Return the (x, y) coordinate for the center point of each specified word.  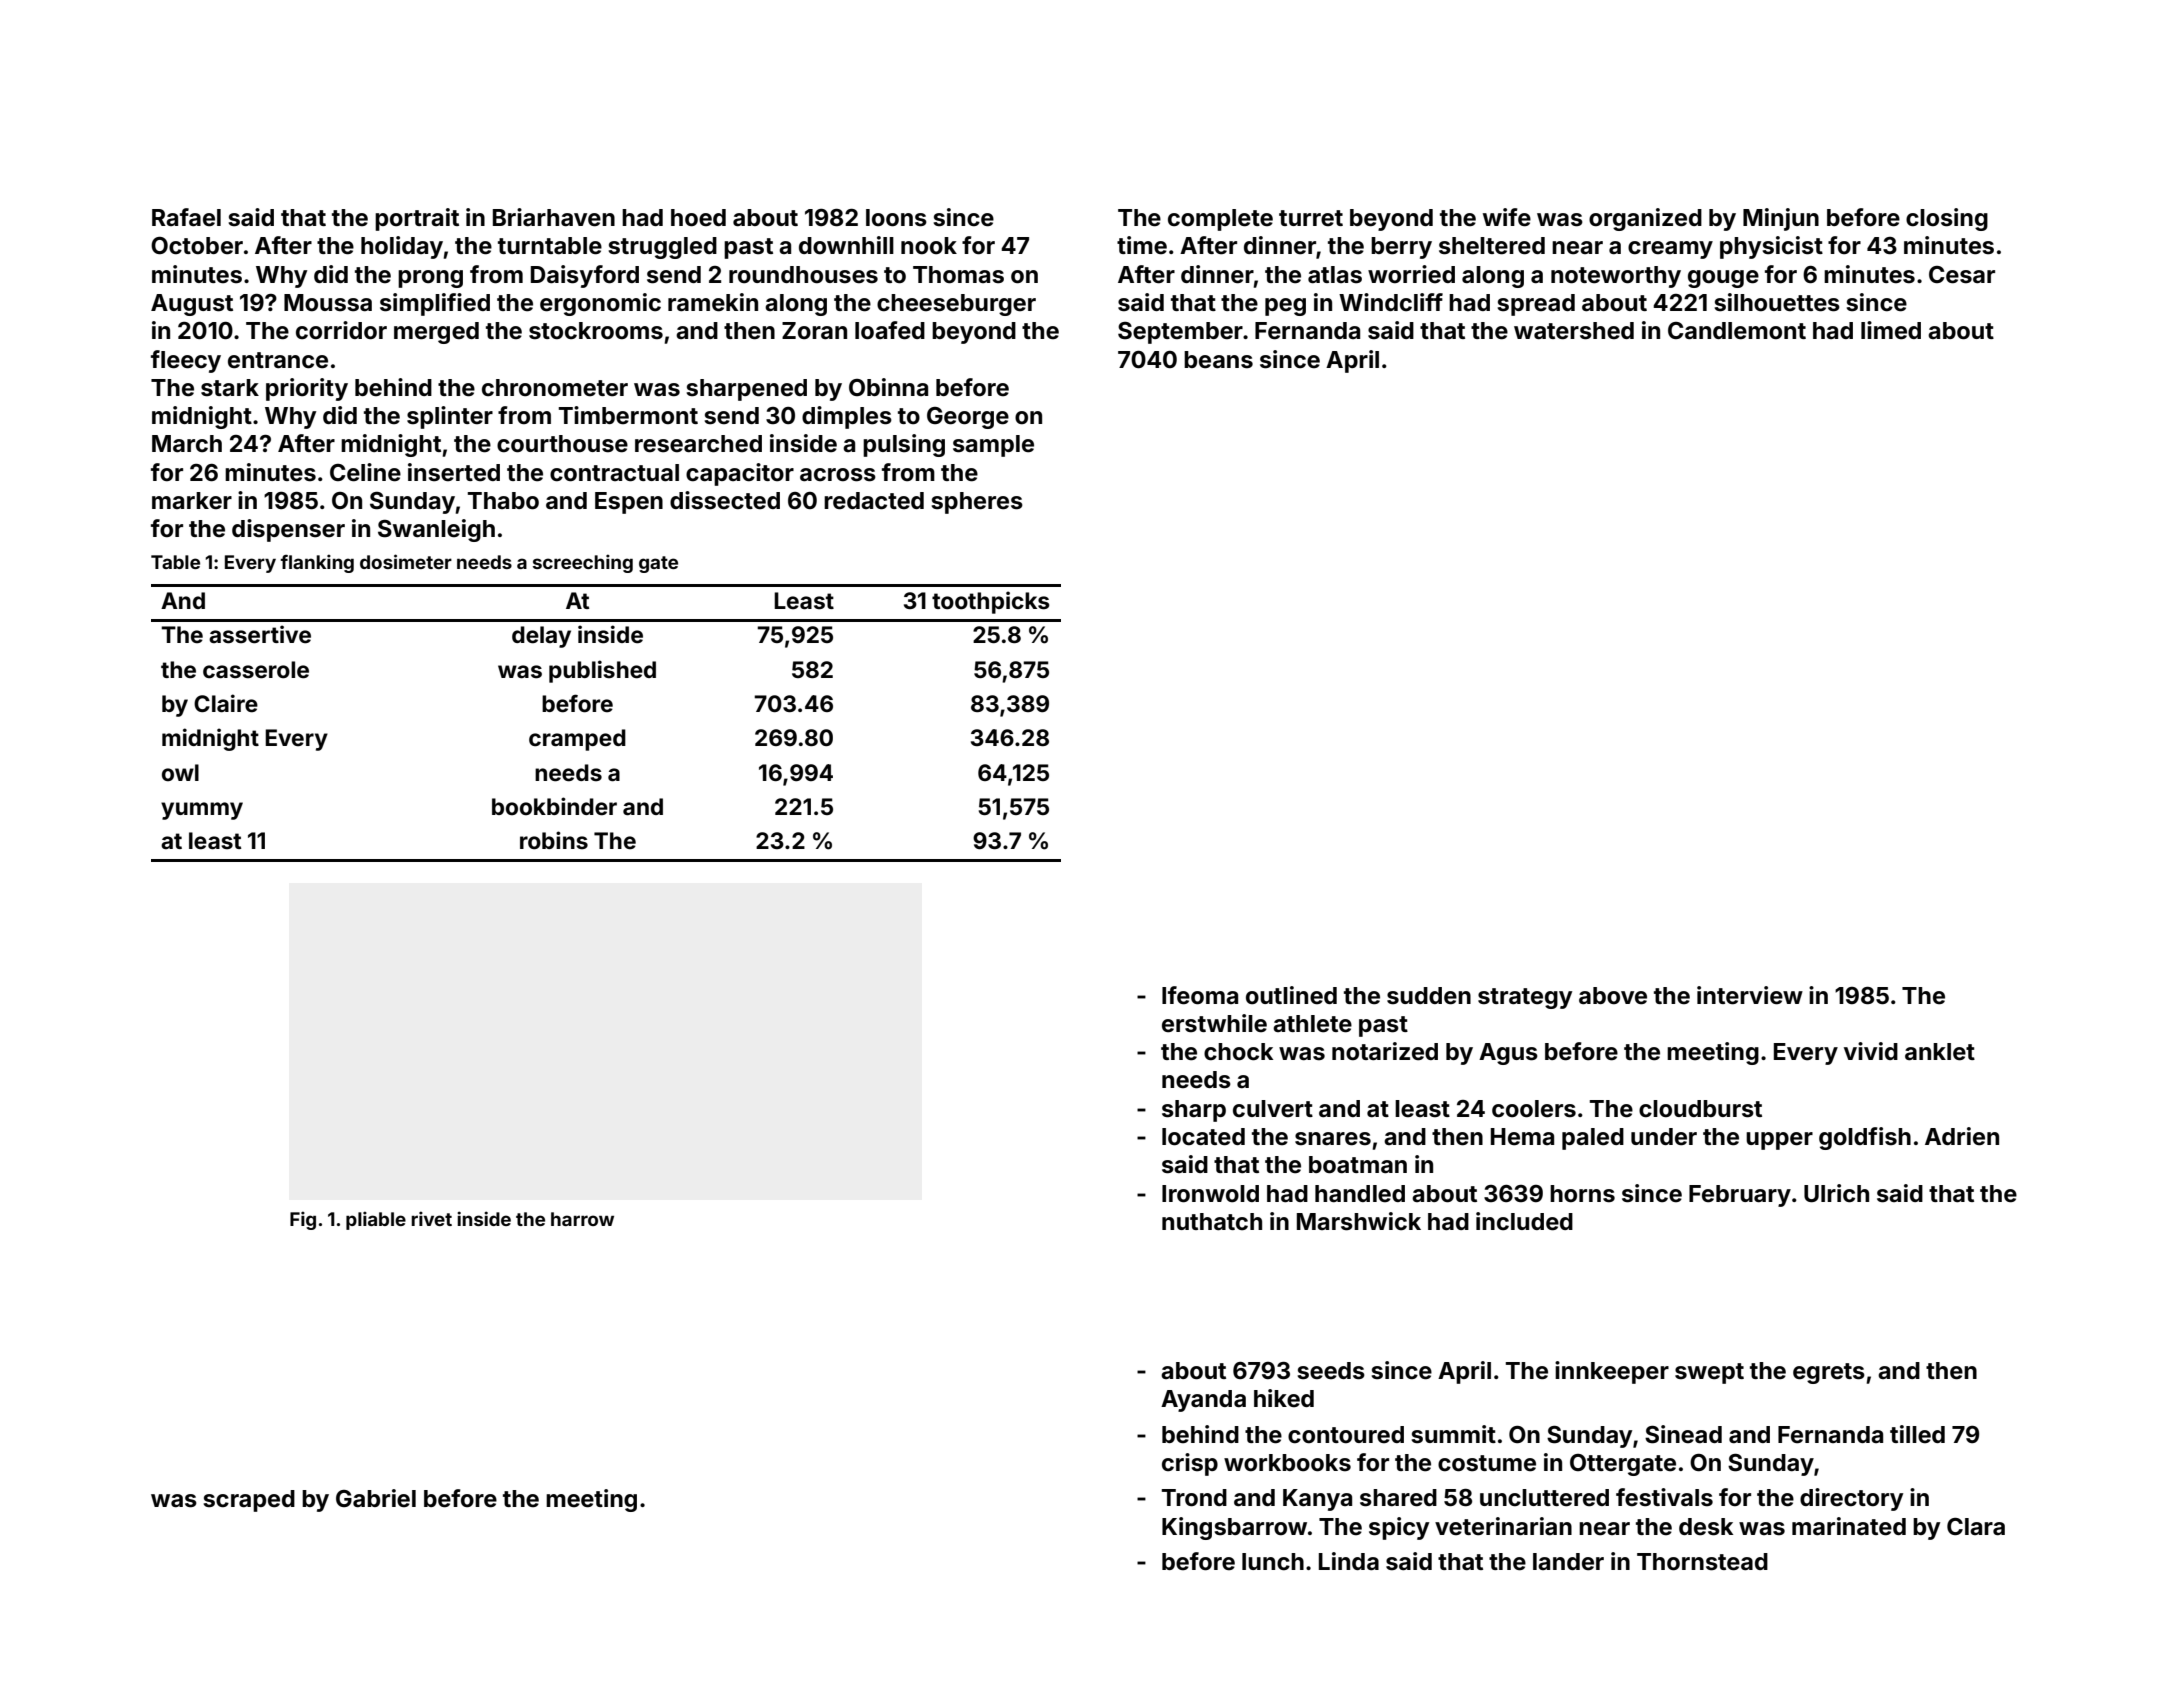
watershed (1574, 331)
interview (1750, 995)
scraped (249, 1501)
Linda (1349, 1561)
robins (554, 840)
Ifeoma (1200, 995)
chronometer (555, 388)
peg (1285, 307)
